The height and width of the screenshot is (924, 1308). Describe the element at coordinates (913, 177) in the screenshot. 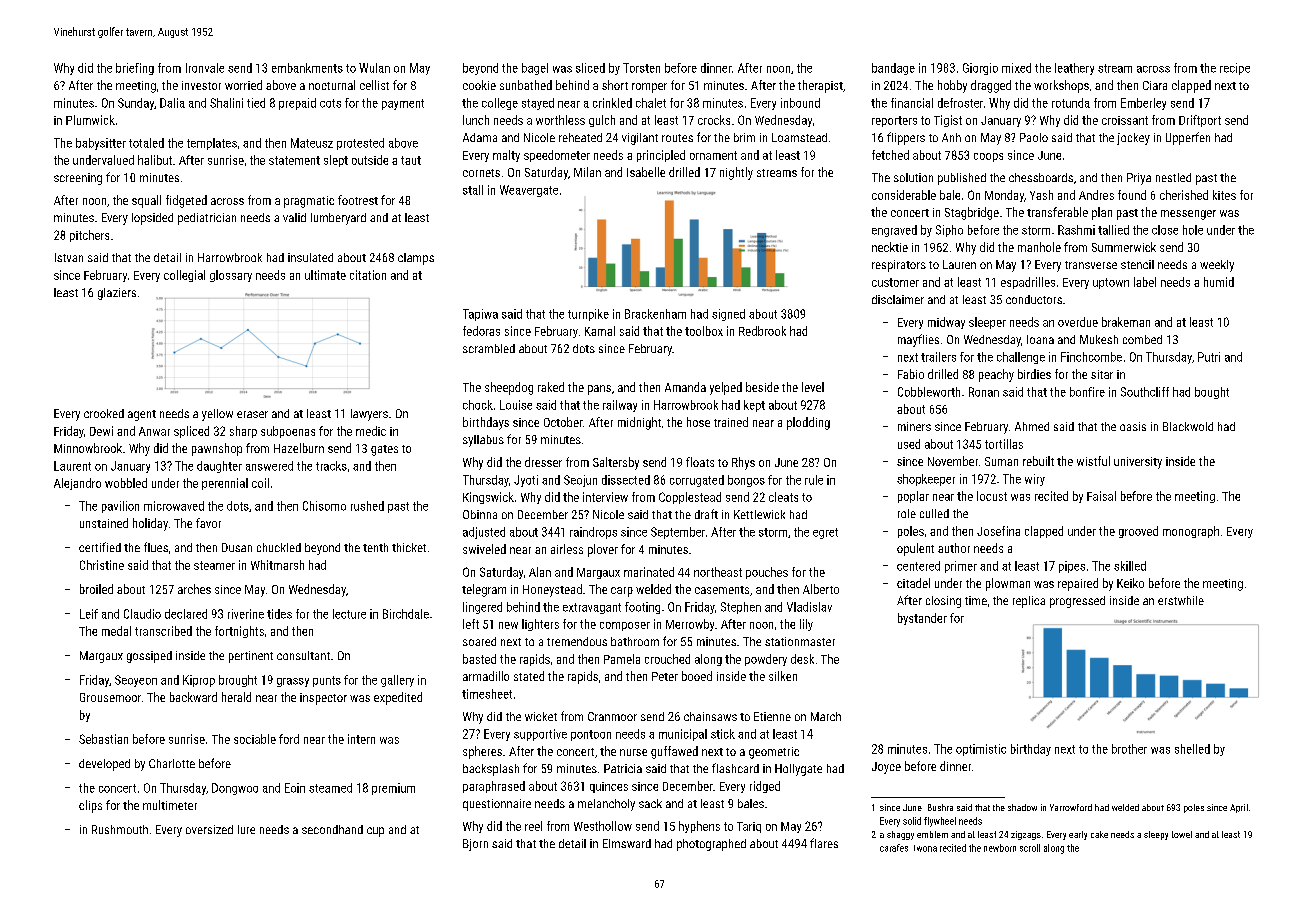

I see `solution` at that location.
